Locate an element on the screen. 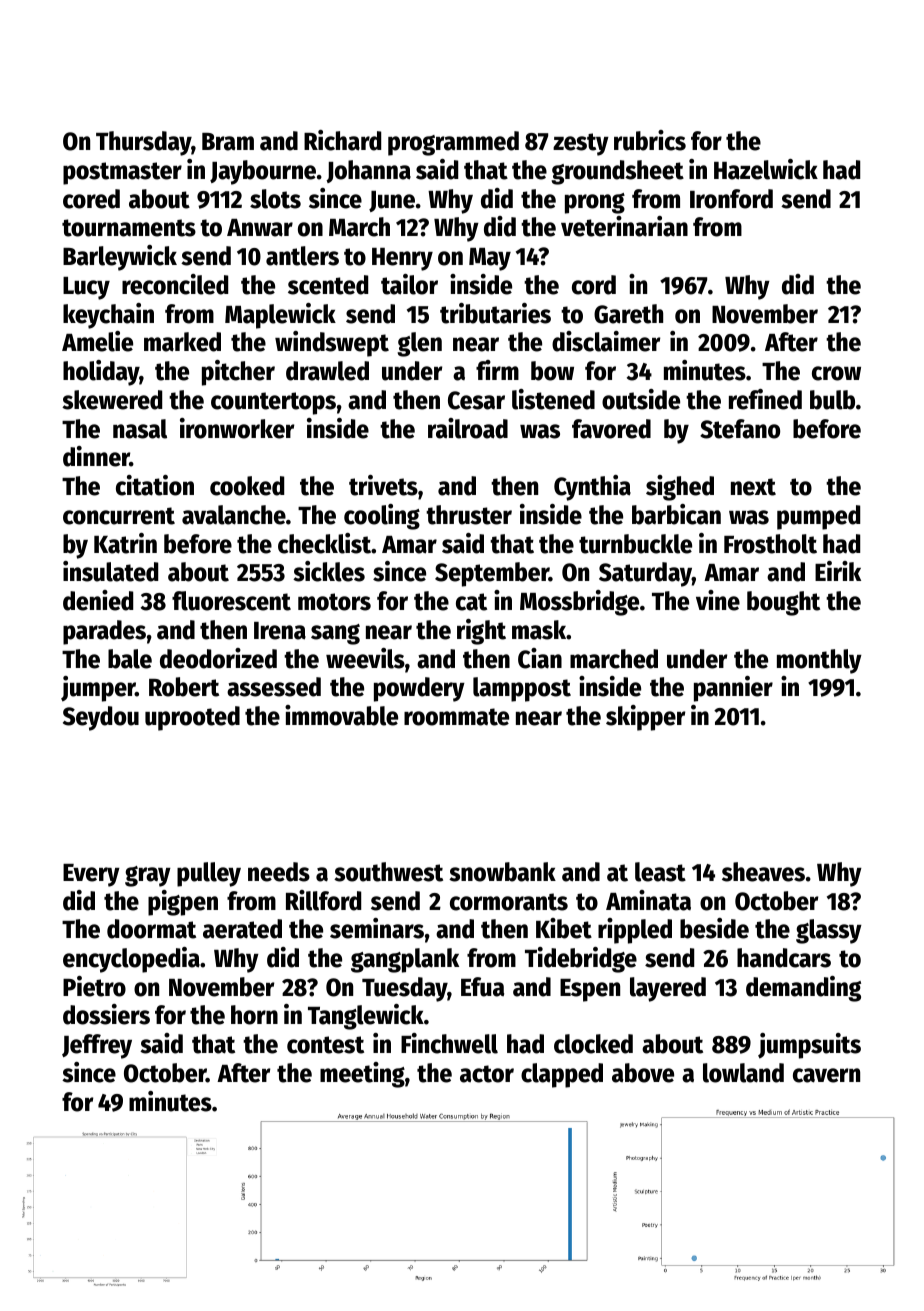 This screenshot has width=924, height=1311. programmed is located at coordinates (453, 143).
